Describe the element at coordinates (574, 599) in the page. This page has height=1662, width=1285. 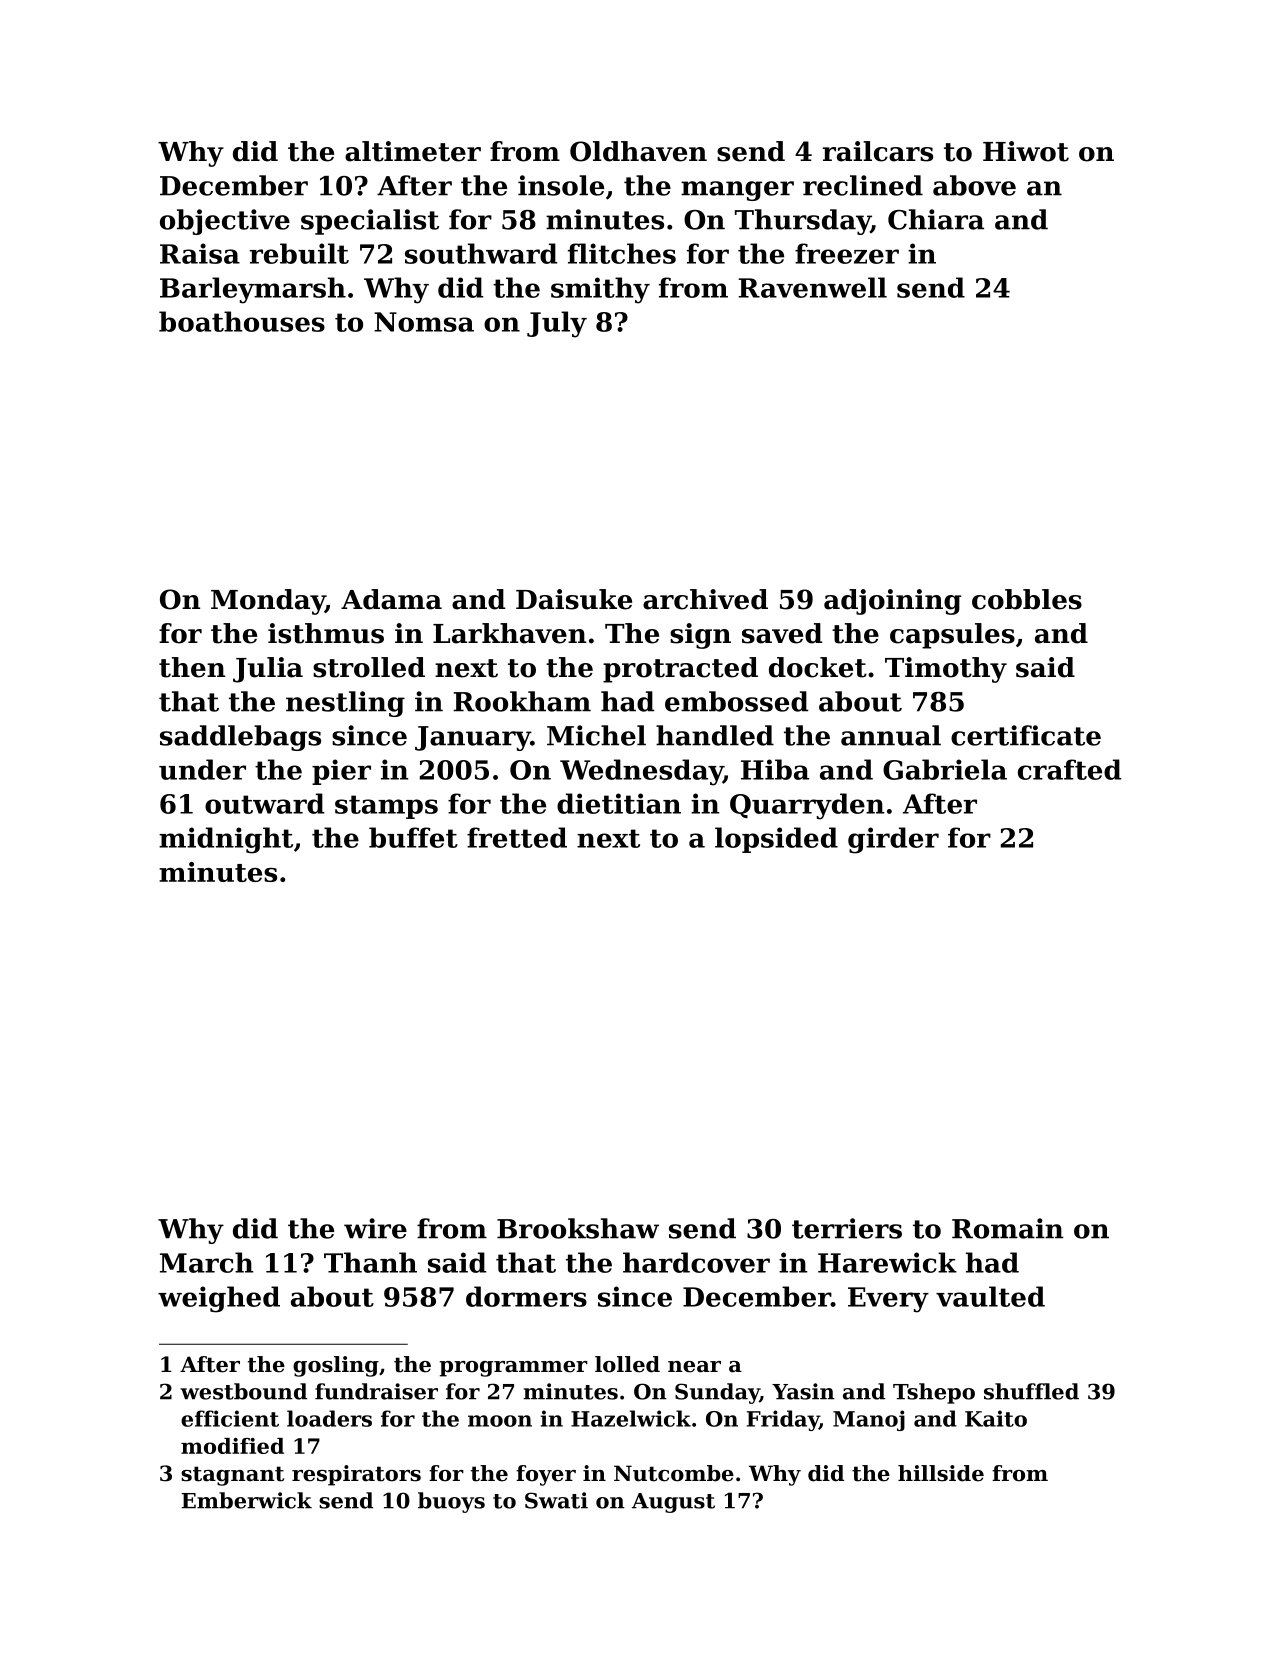
I see `Daisuke` at that location.
